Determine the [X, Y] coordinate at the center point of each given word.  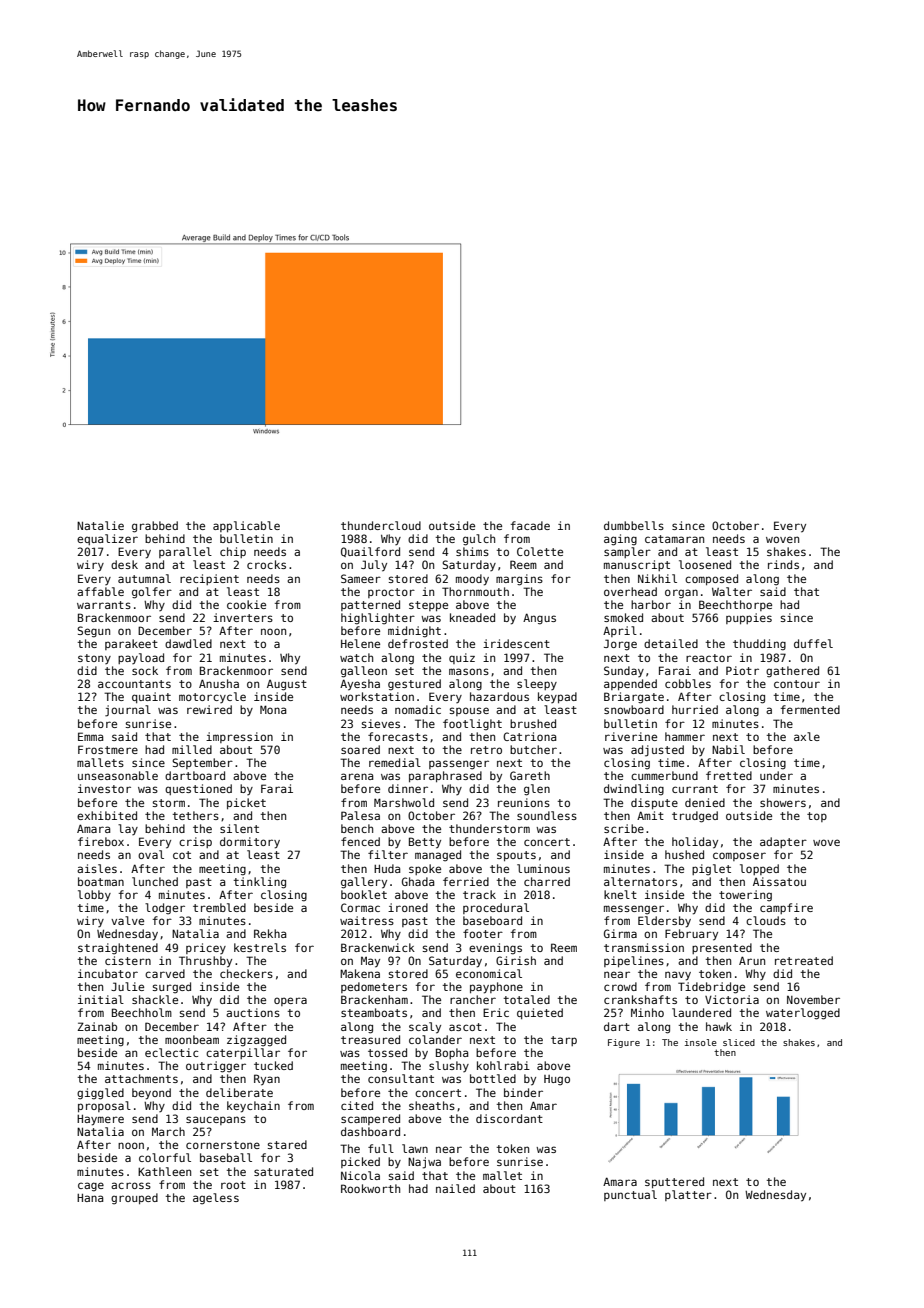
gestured [414, 685]
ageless [216, 1199]
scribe [624, 828]
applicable [246, 526]
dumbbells [634, 525]
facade [530, 525]
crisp [195, 842]
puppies [749, 618]
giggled [100, 1094]
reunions [524, 802]
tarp [564, 1041]
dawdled [188, 643]
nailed [455, 1188]
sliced [739, 1042]
